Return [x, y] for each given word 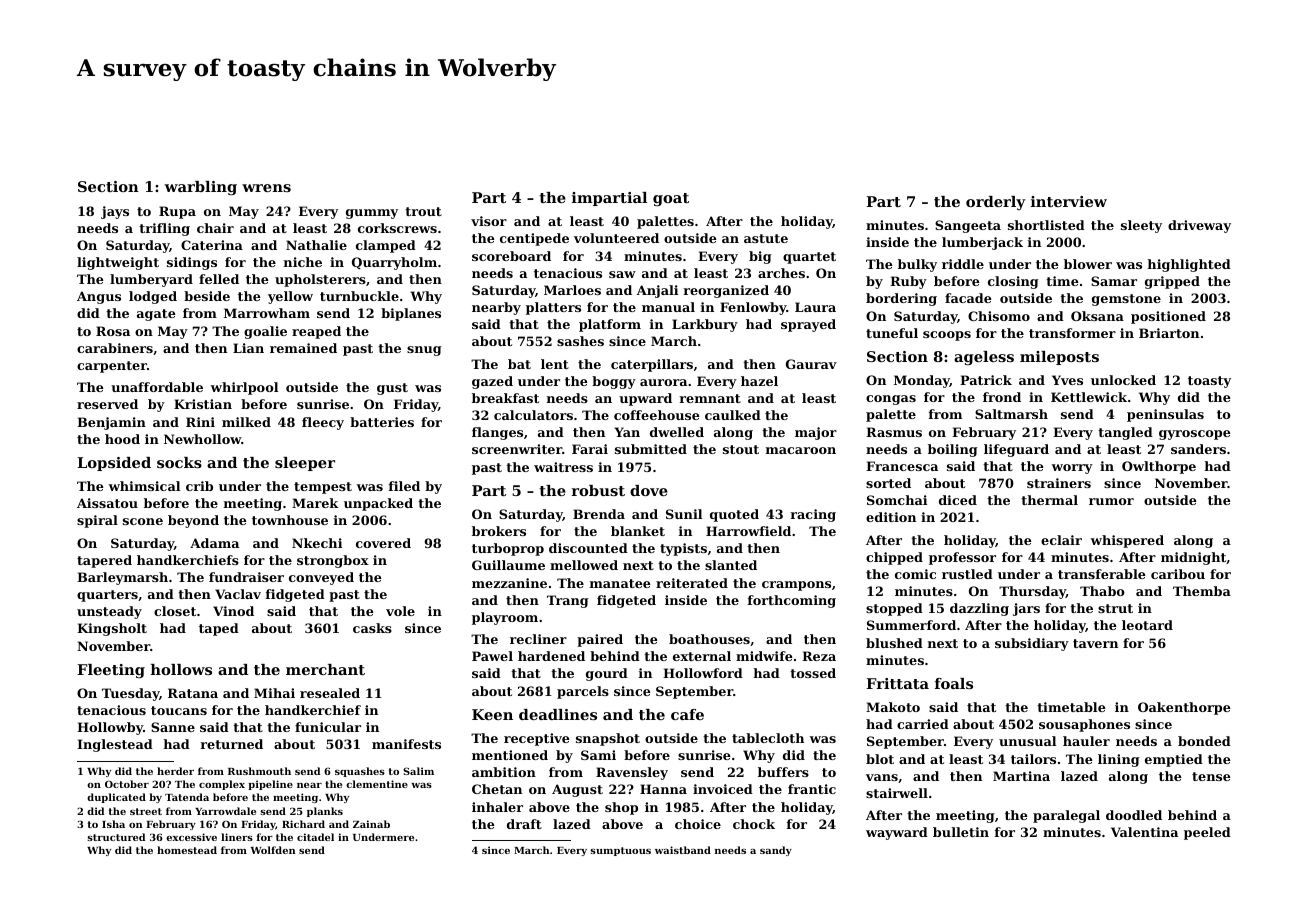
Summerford [911, 625]
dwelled [677, 432]
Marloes [572, 290]
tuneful [892, 333]
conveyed [321, 578]
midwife [764, 656]
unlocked [1123, 380]
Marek [315, 503]
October [127, 784]
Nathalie [316, 245]
